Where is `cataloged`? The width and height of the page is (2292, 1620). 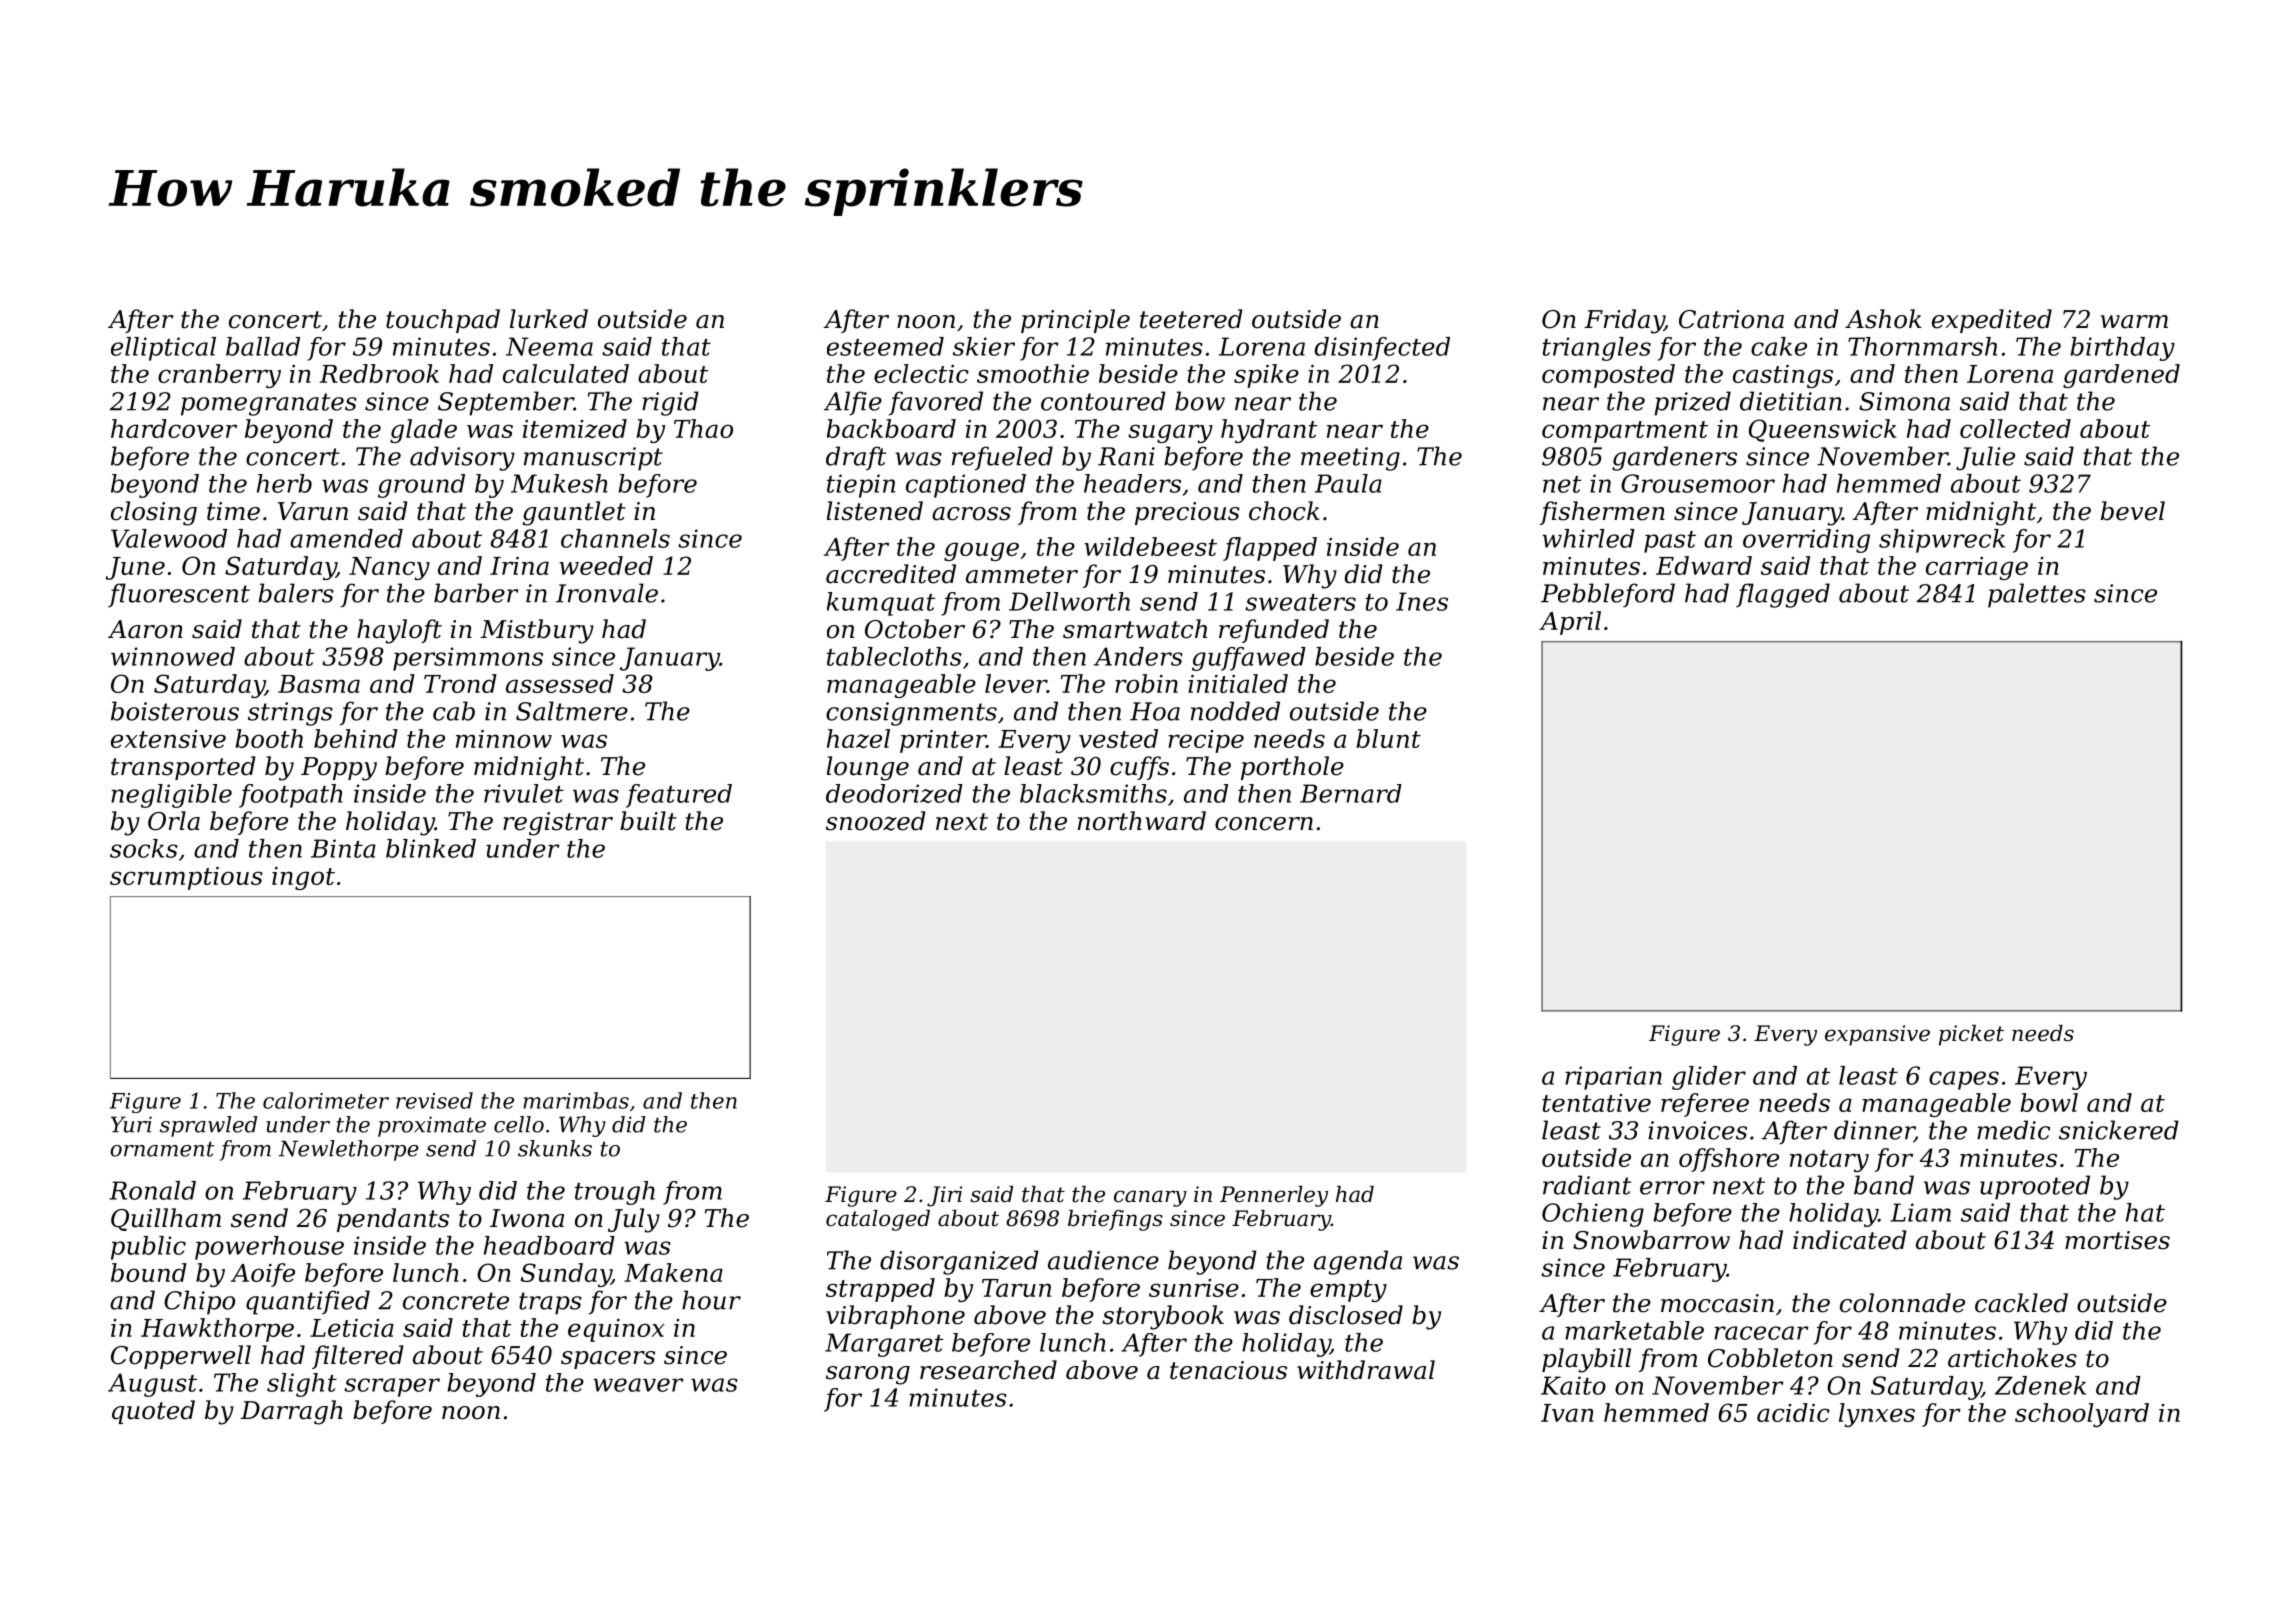 cataloged is located at coordinates (878, 1220).
